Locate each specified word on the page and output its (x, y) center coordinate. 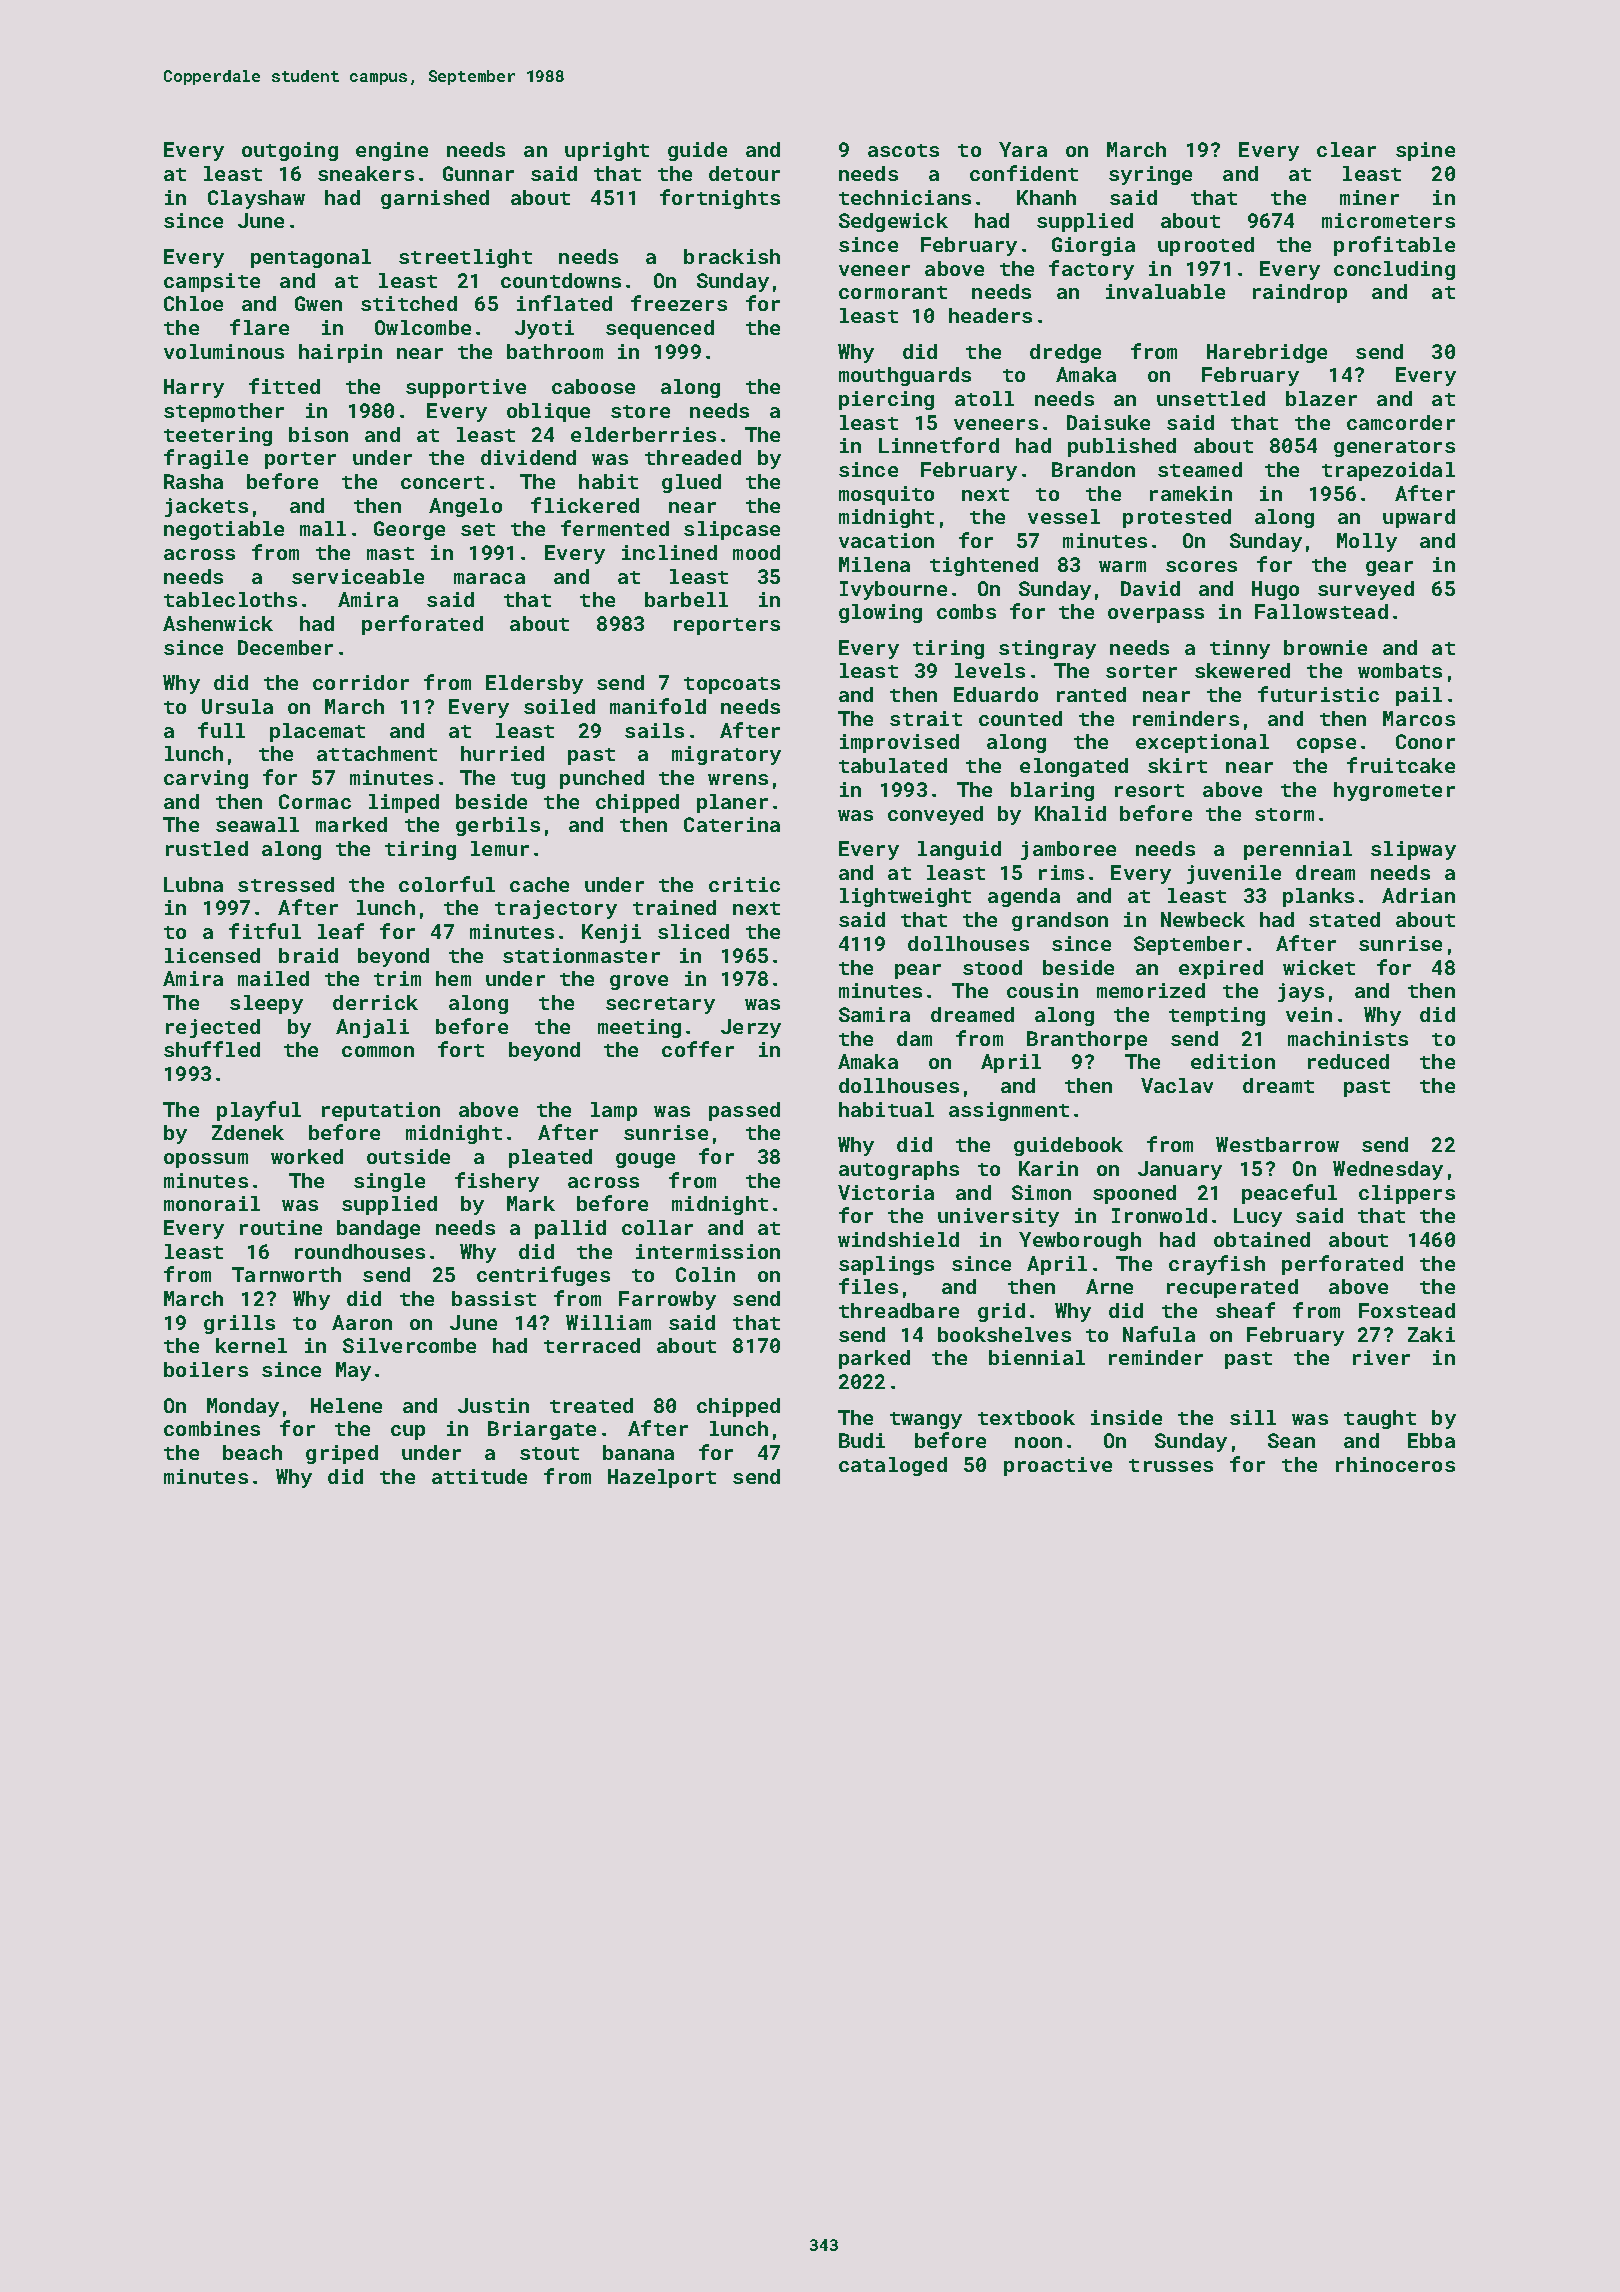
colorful (447, 884)
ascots (903, 150)
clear (1346, 149)
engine (392, 151)
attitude (479, 1476)
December (285, 647)
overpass (1156, 615)
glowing (880, 613)
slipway (1413, 850)
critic (744, 884)
